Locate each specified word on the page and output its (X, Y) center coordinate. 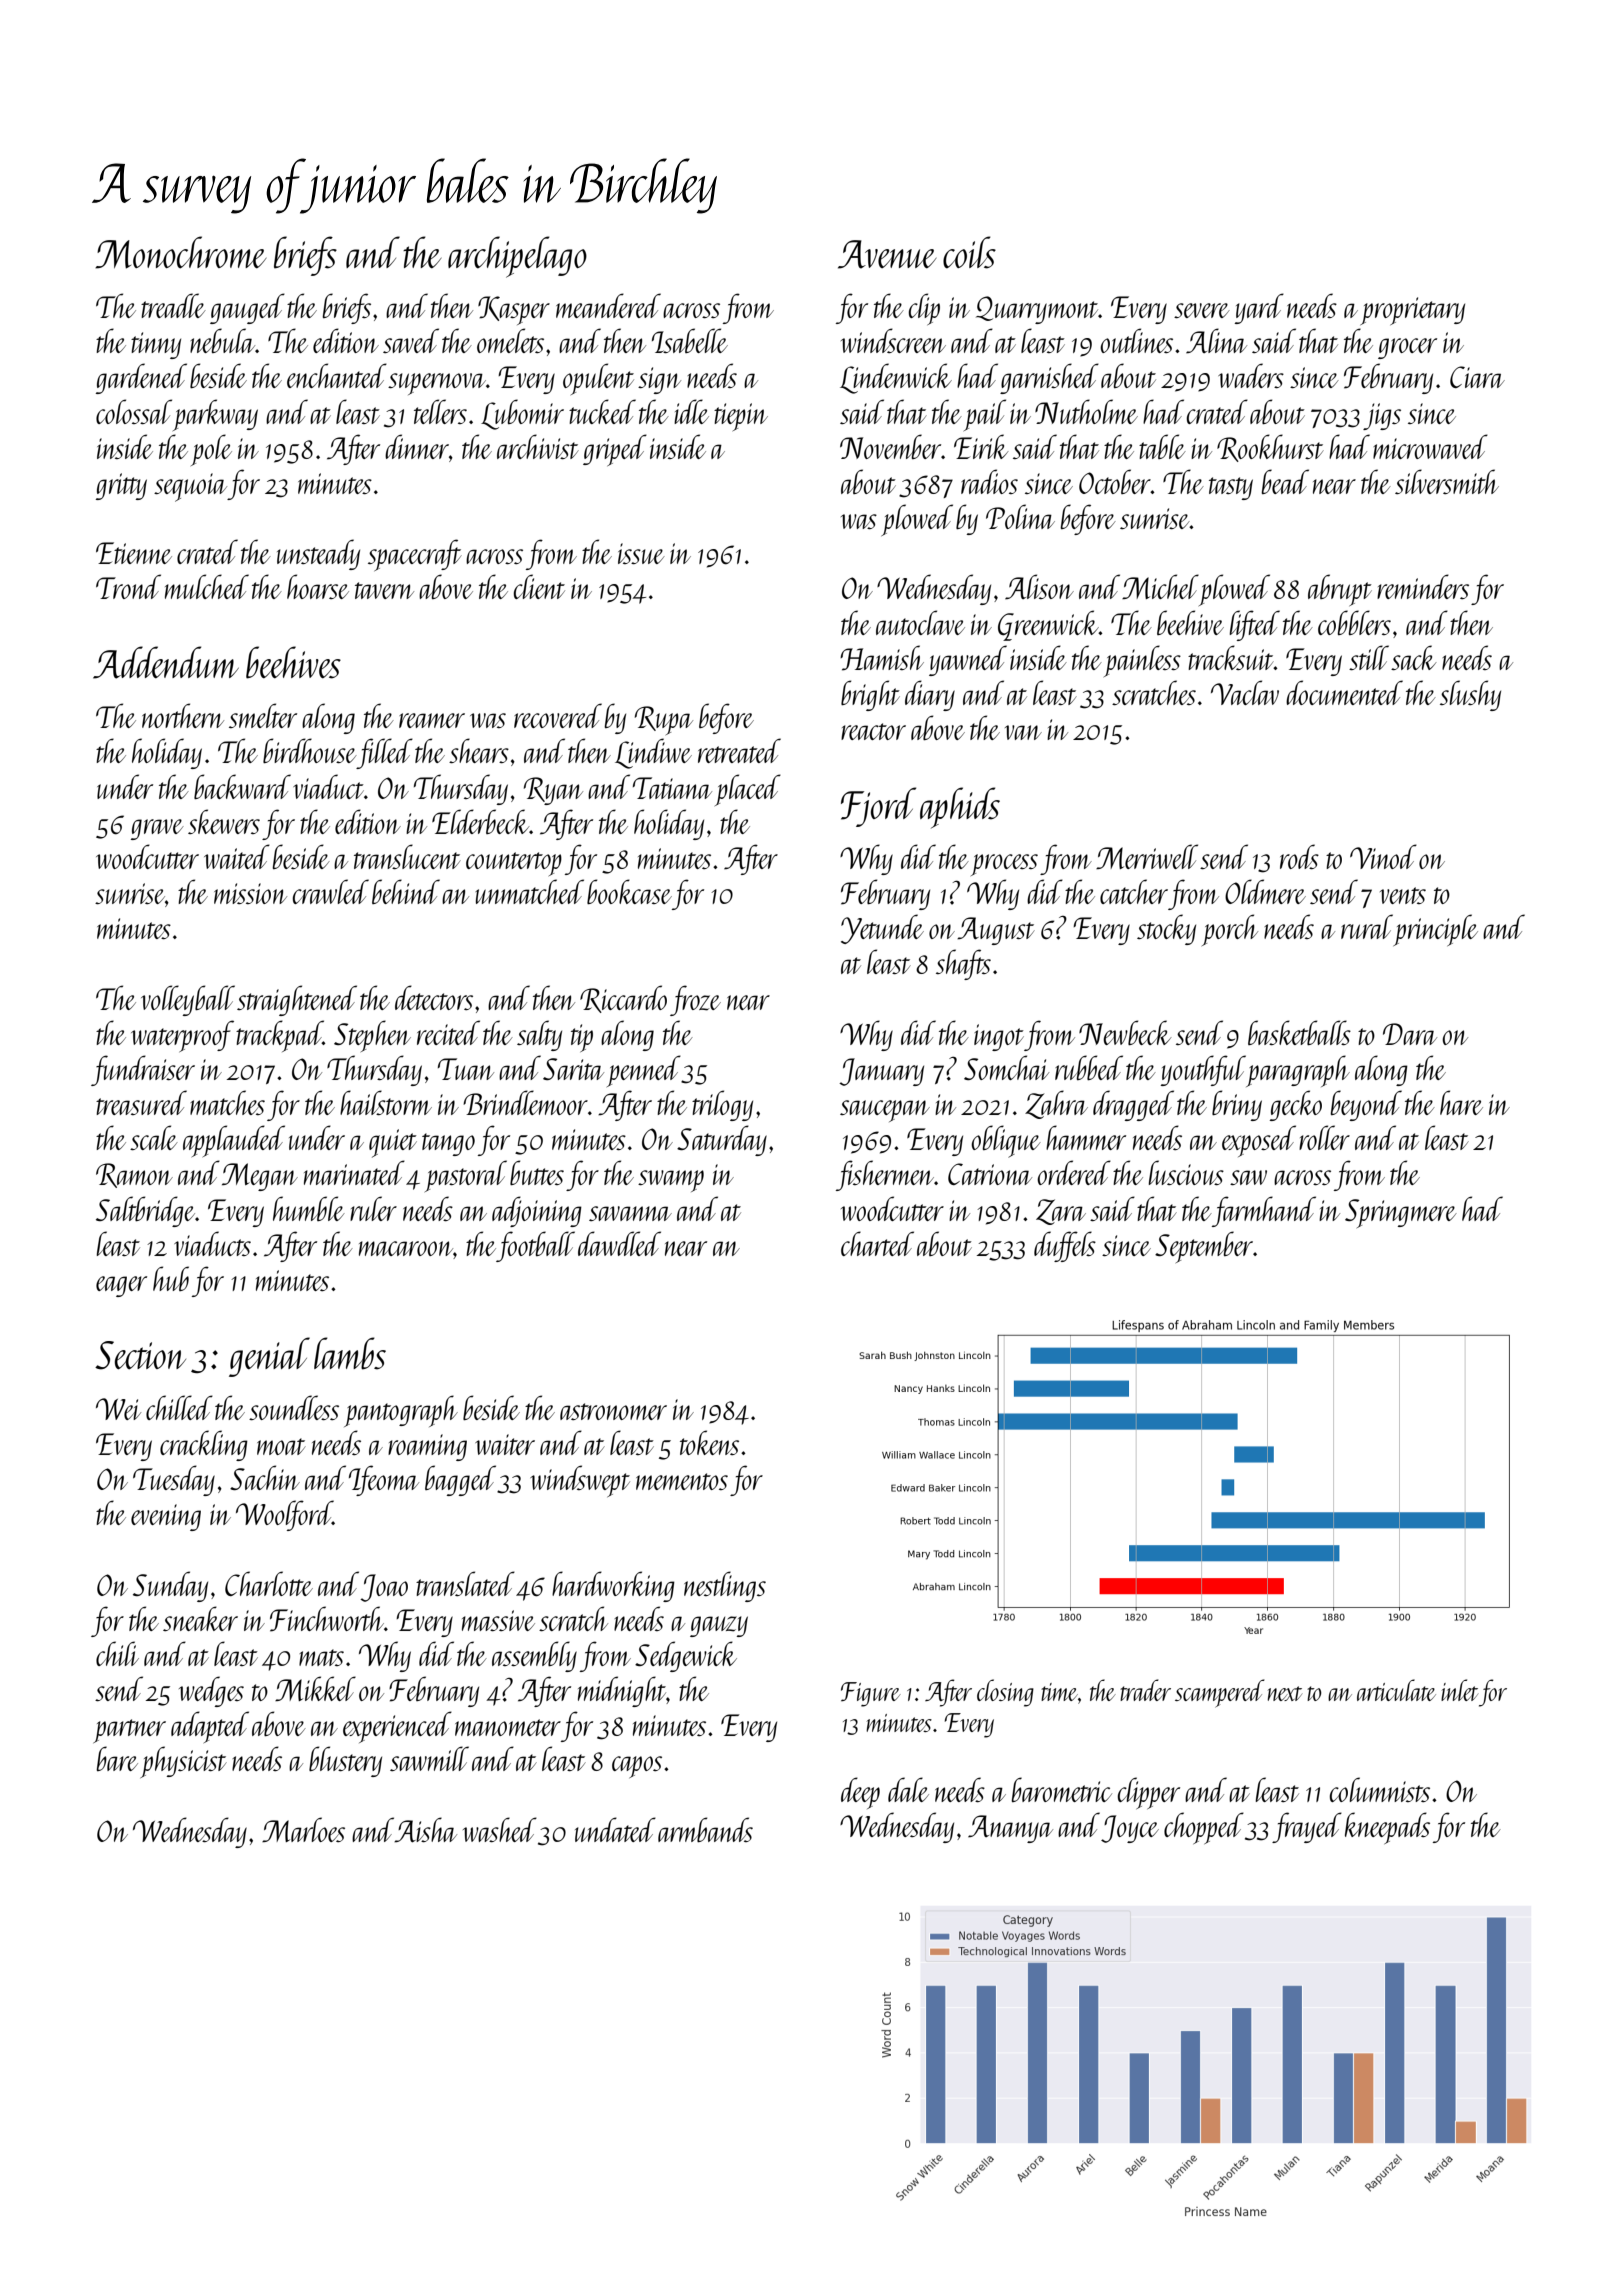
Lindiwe (653, 753)
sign (659, 380)
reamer (432, 720)
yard (1259, 308)
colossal (134, 411)
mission (250, 893)
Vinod (1383, 856)
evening (166, 1517)
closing (1005, 1693)
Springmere (1401, 1213)
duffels (1065, 1246)
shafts (963, 964)
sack (1413, 657)
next (1284, 1693)
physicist (183, 1762)
